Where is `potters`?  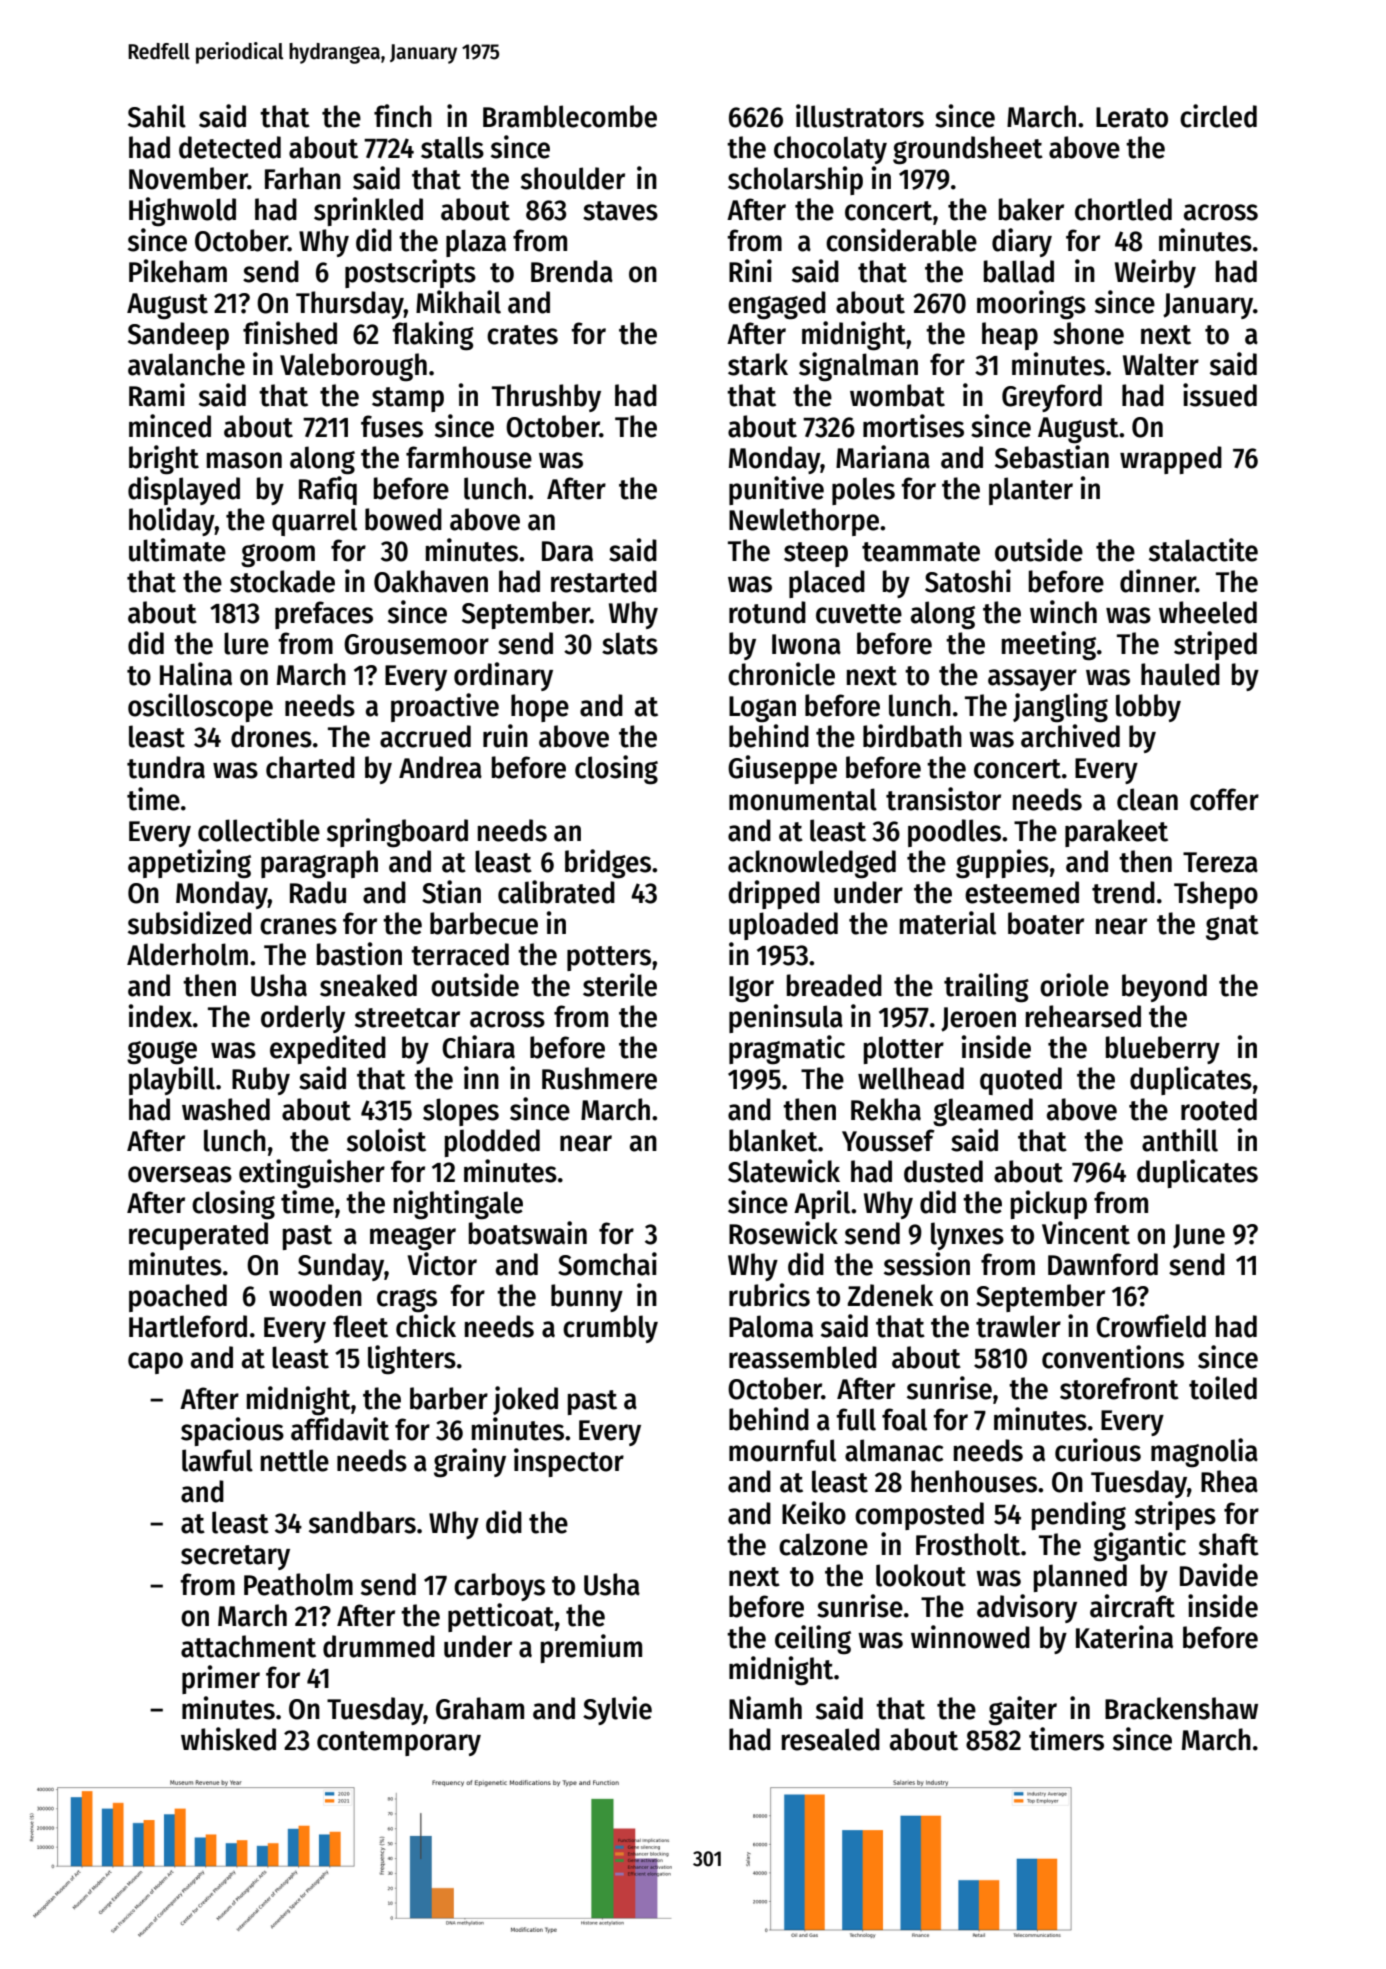 potters is located at coordinates (609, 958).
